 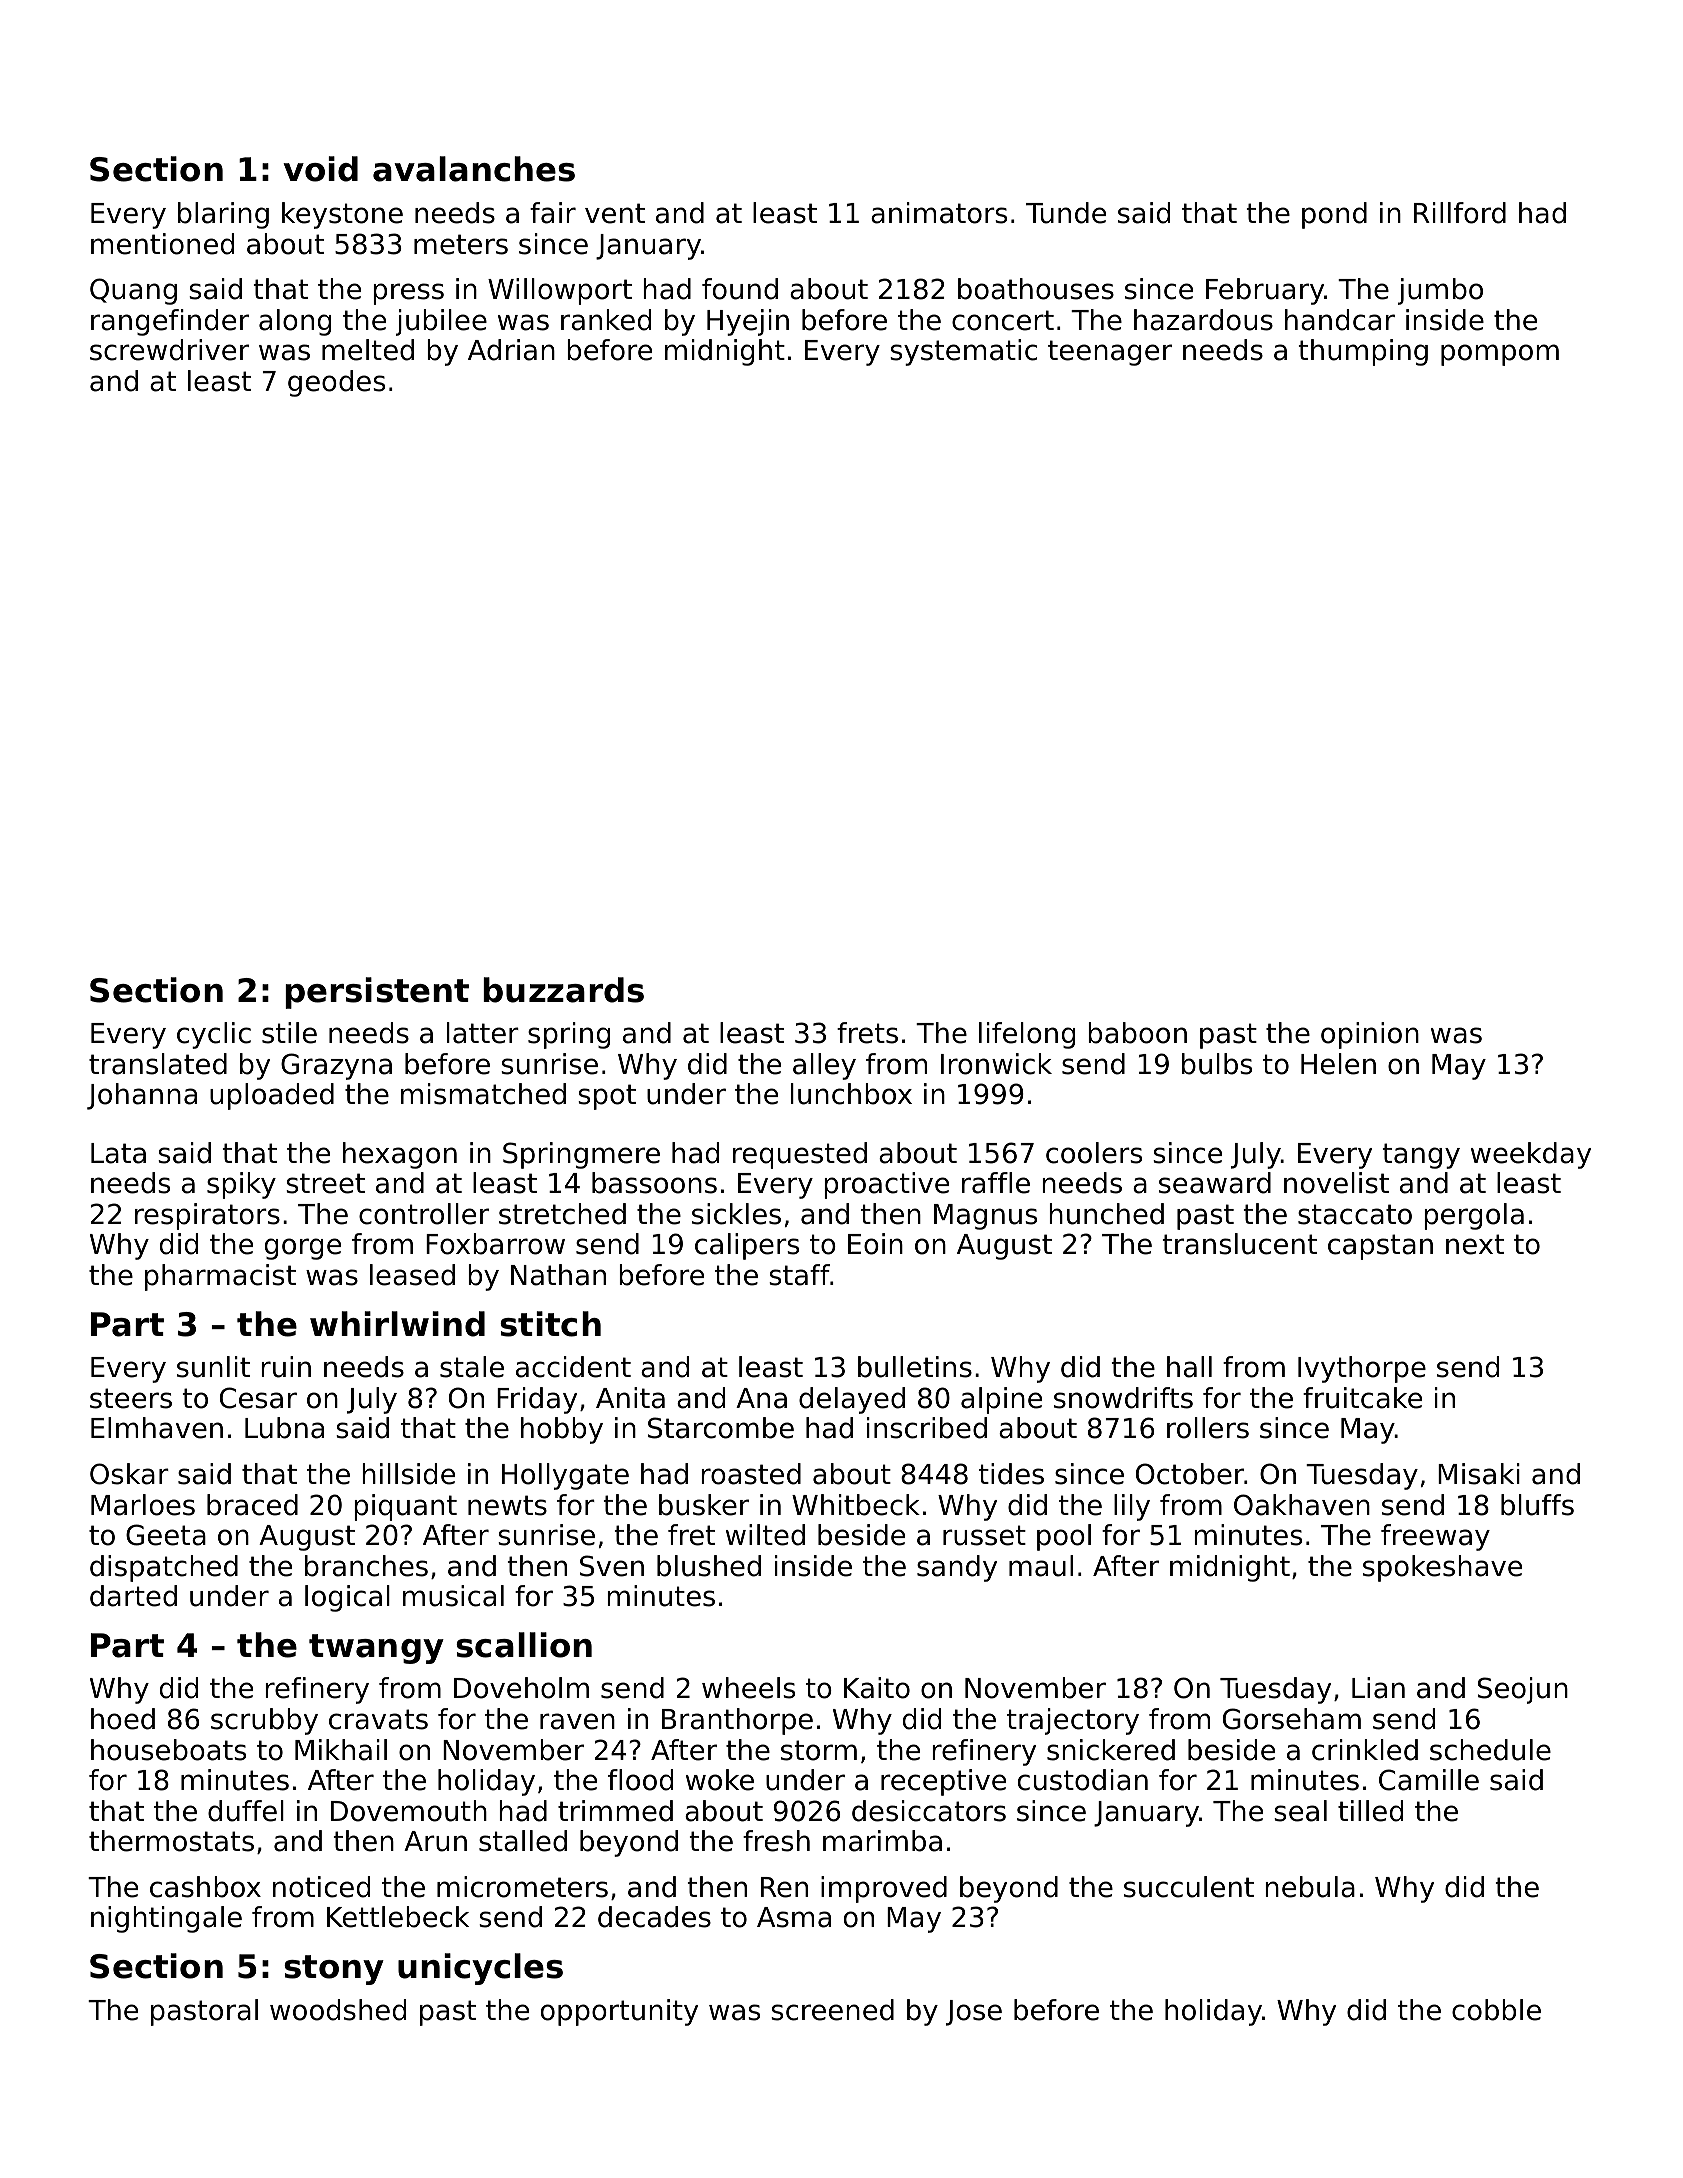 I want to click on Oakhaven, so click(x=1302, y=1505).
